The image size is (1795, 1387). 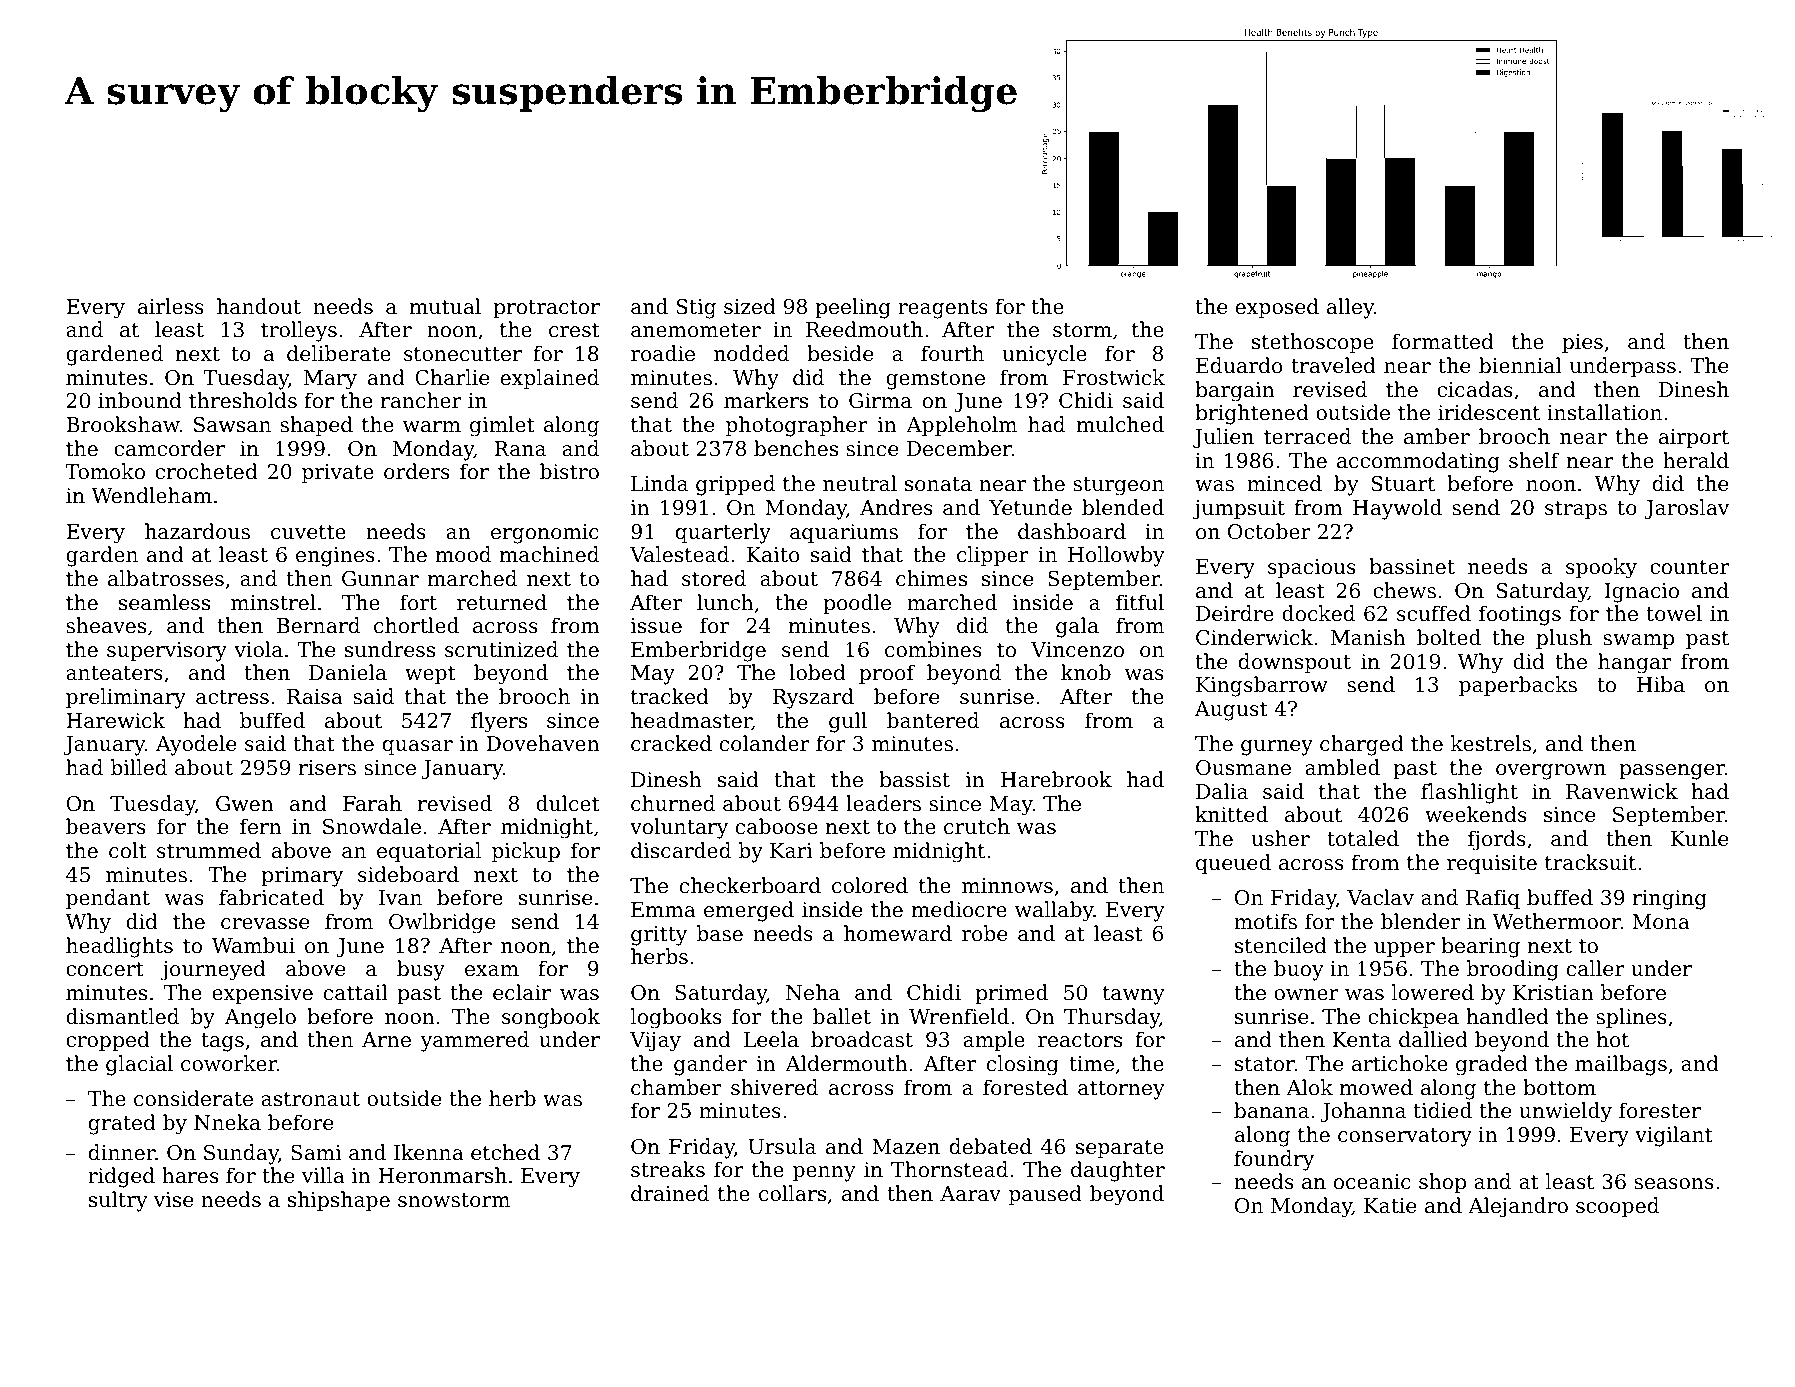 What do you see at coordinates (229, 1063) in the document?
I see `coworker` at bounding box center [229, 1063].
